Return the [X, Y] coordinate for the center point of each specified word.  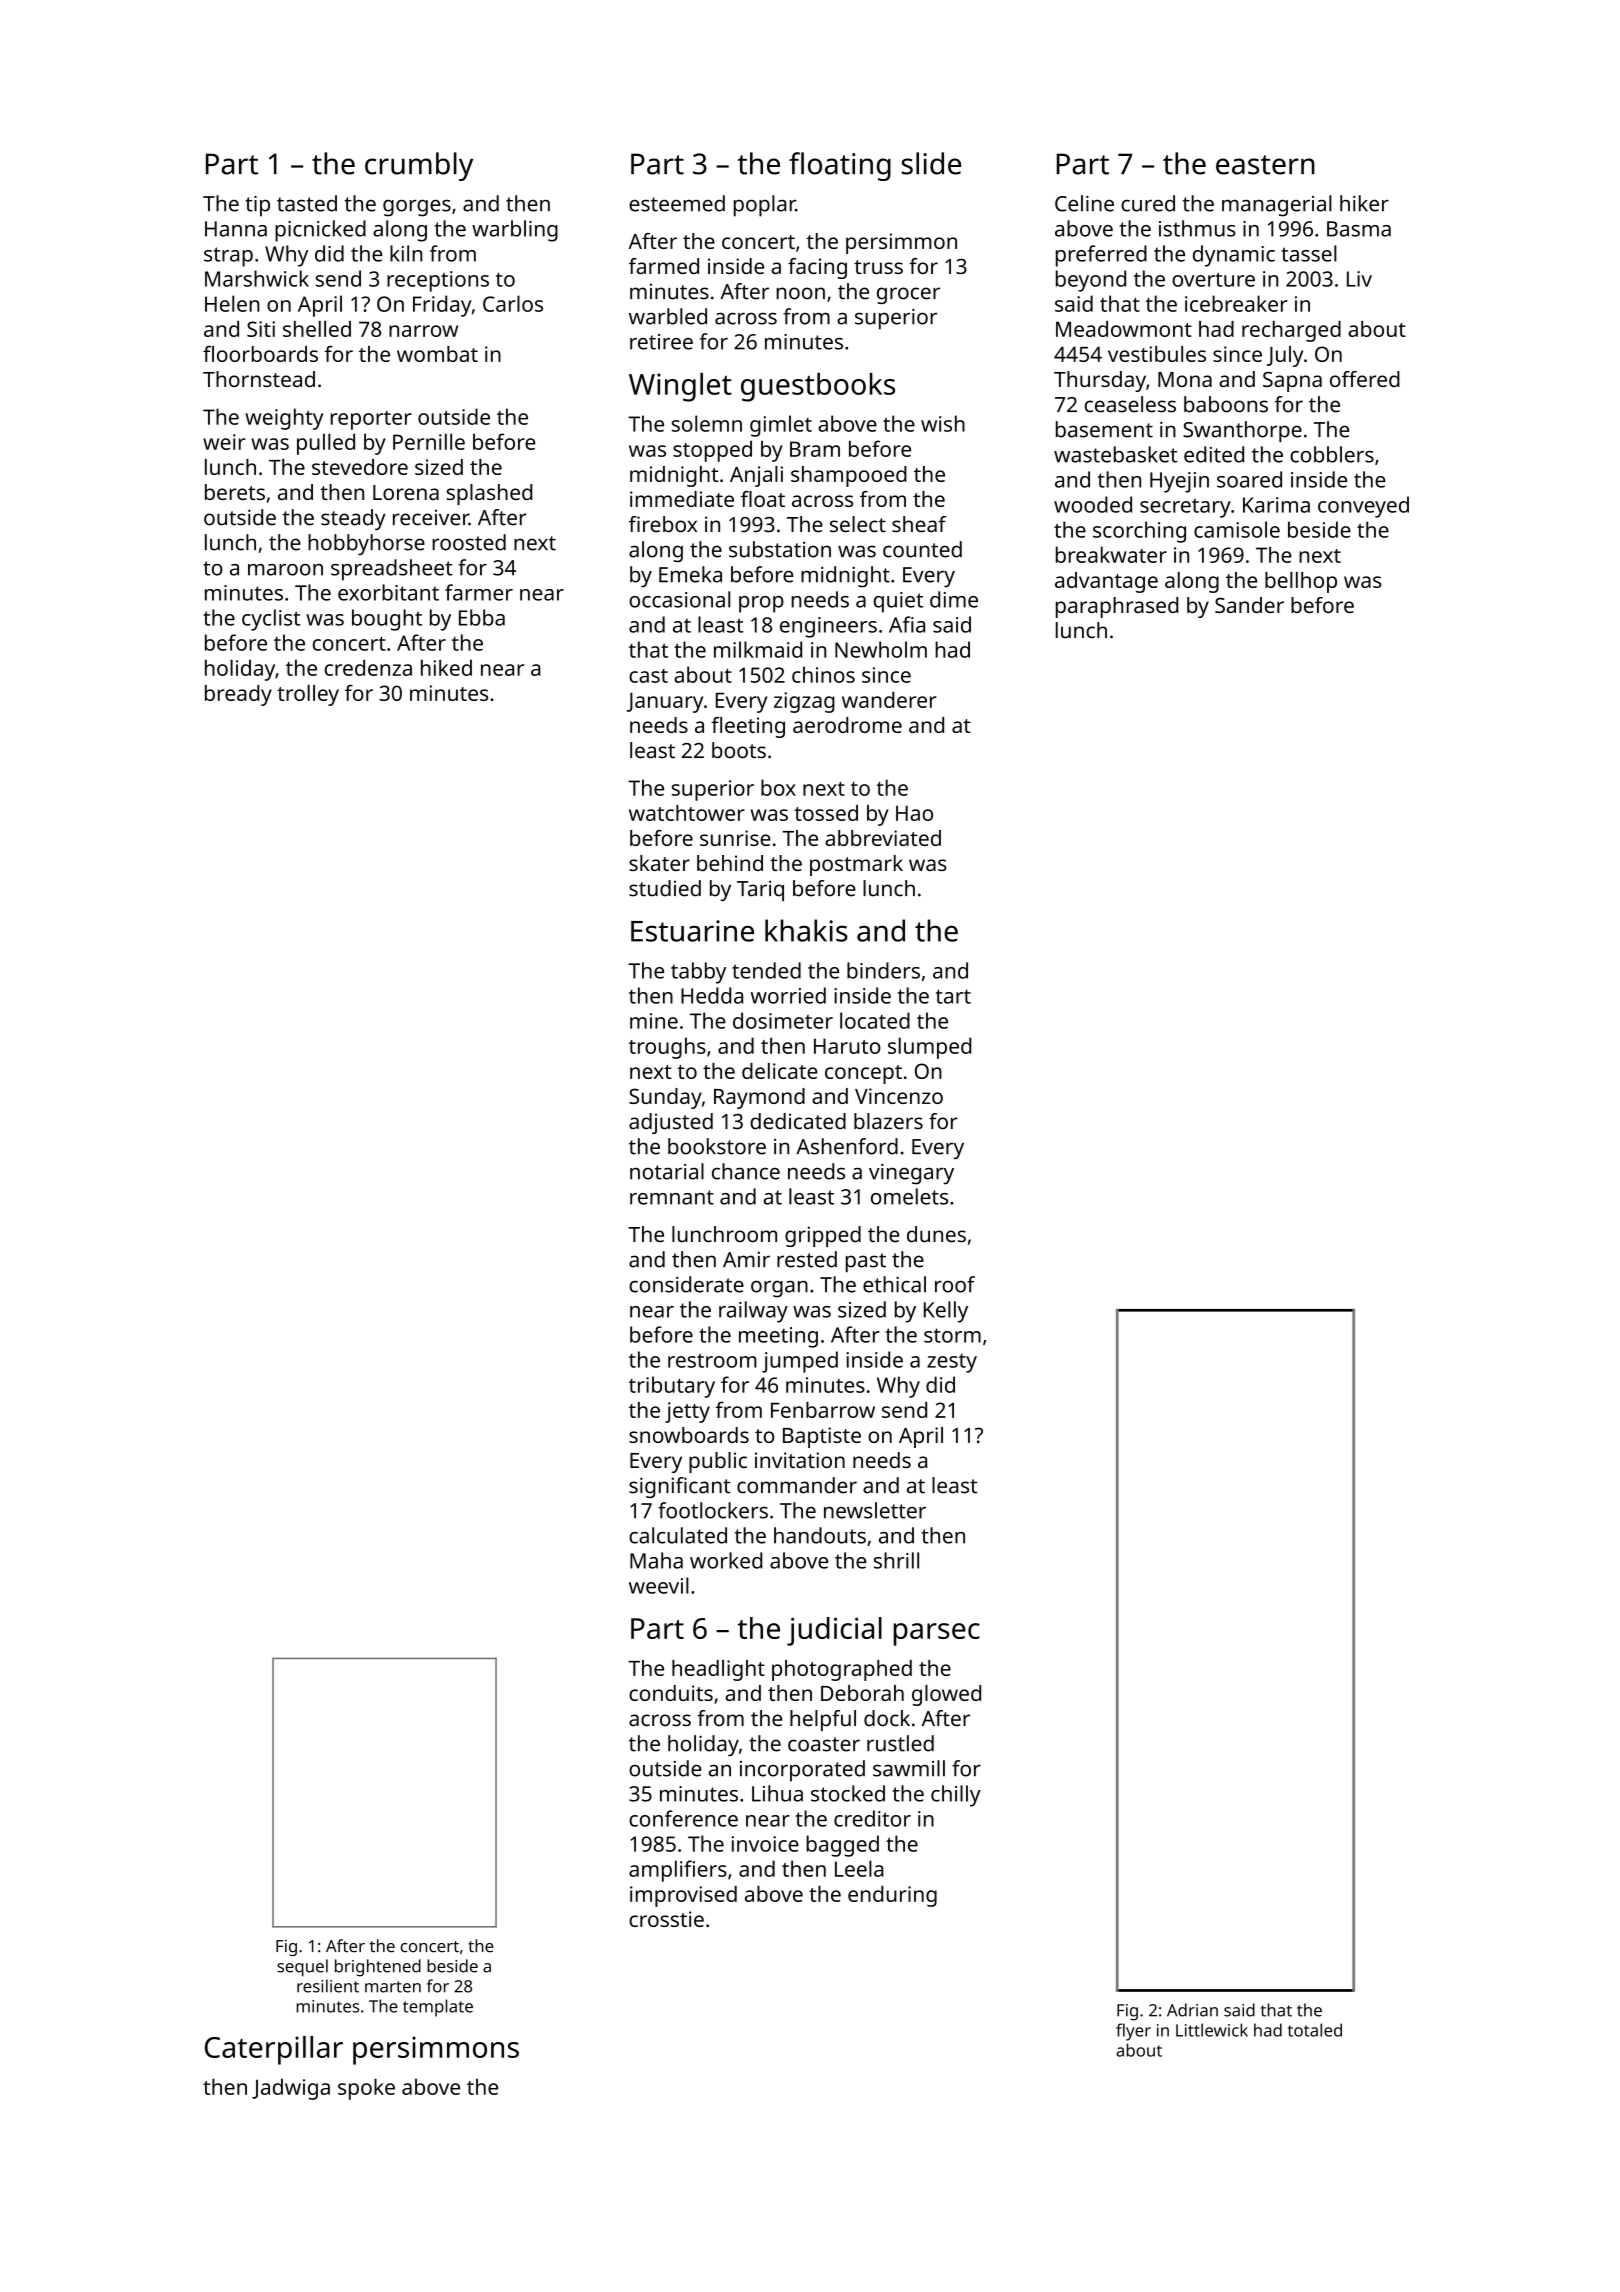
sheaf [919, 524]
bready [238, 695]
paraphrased [1117, 607]
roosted [469, 542]
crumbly [419, 166]
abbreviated [883, 838]
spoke [366, 2089]
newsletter [875, 1510]
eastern [1265, 165]
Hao [914, 813]
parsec [936, 1634]
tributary [672, 1387]
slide [931, 163]
